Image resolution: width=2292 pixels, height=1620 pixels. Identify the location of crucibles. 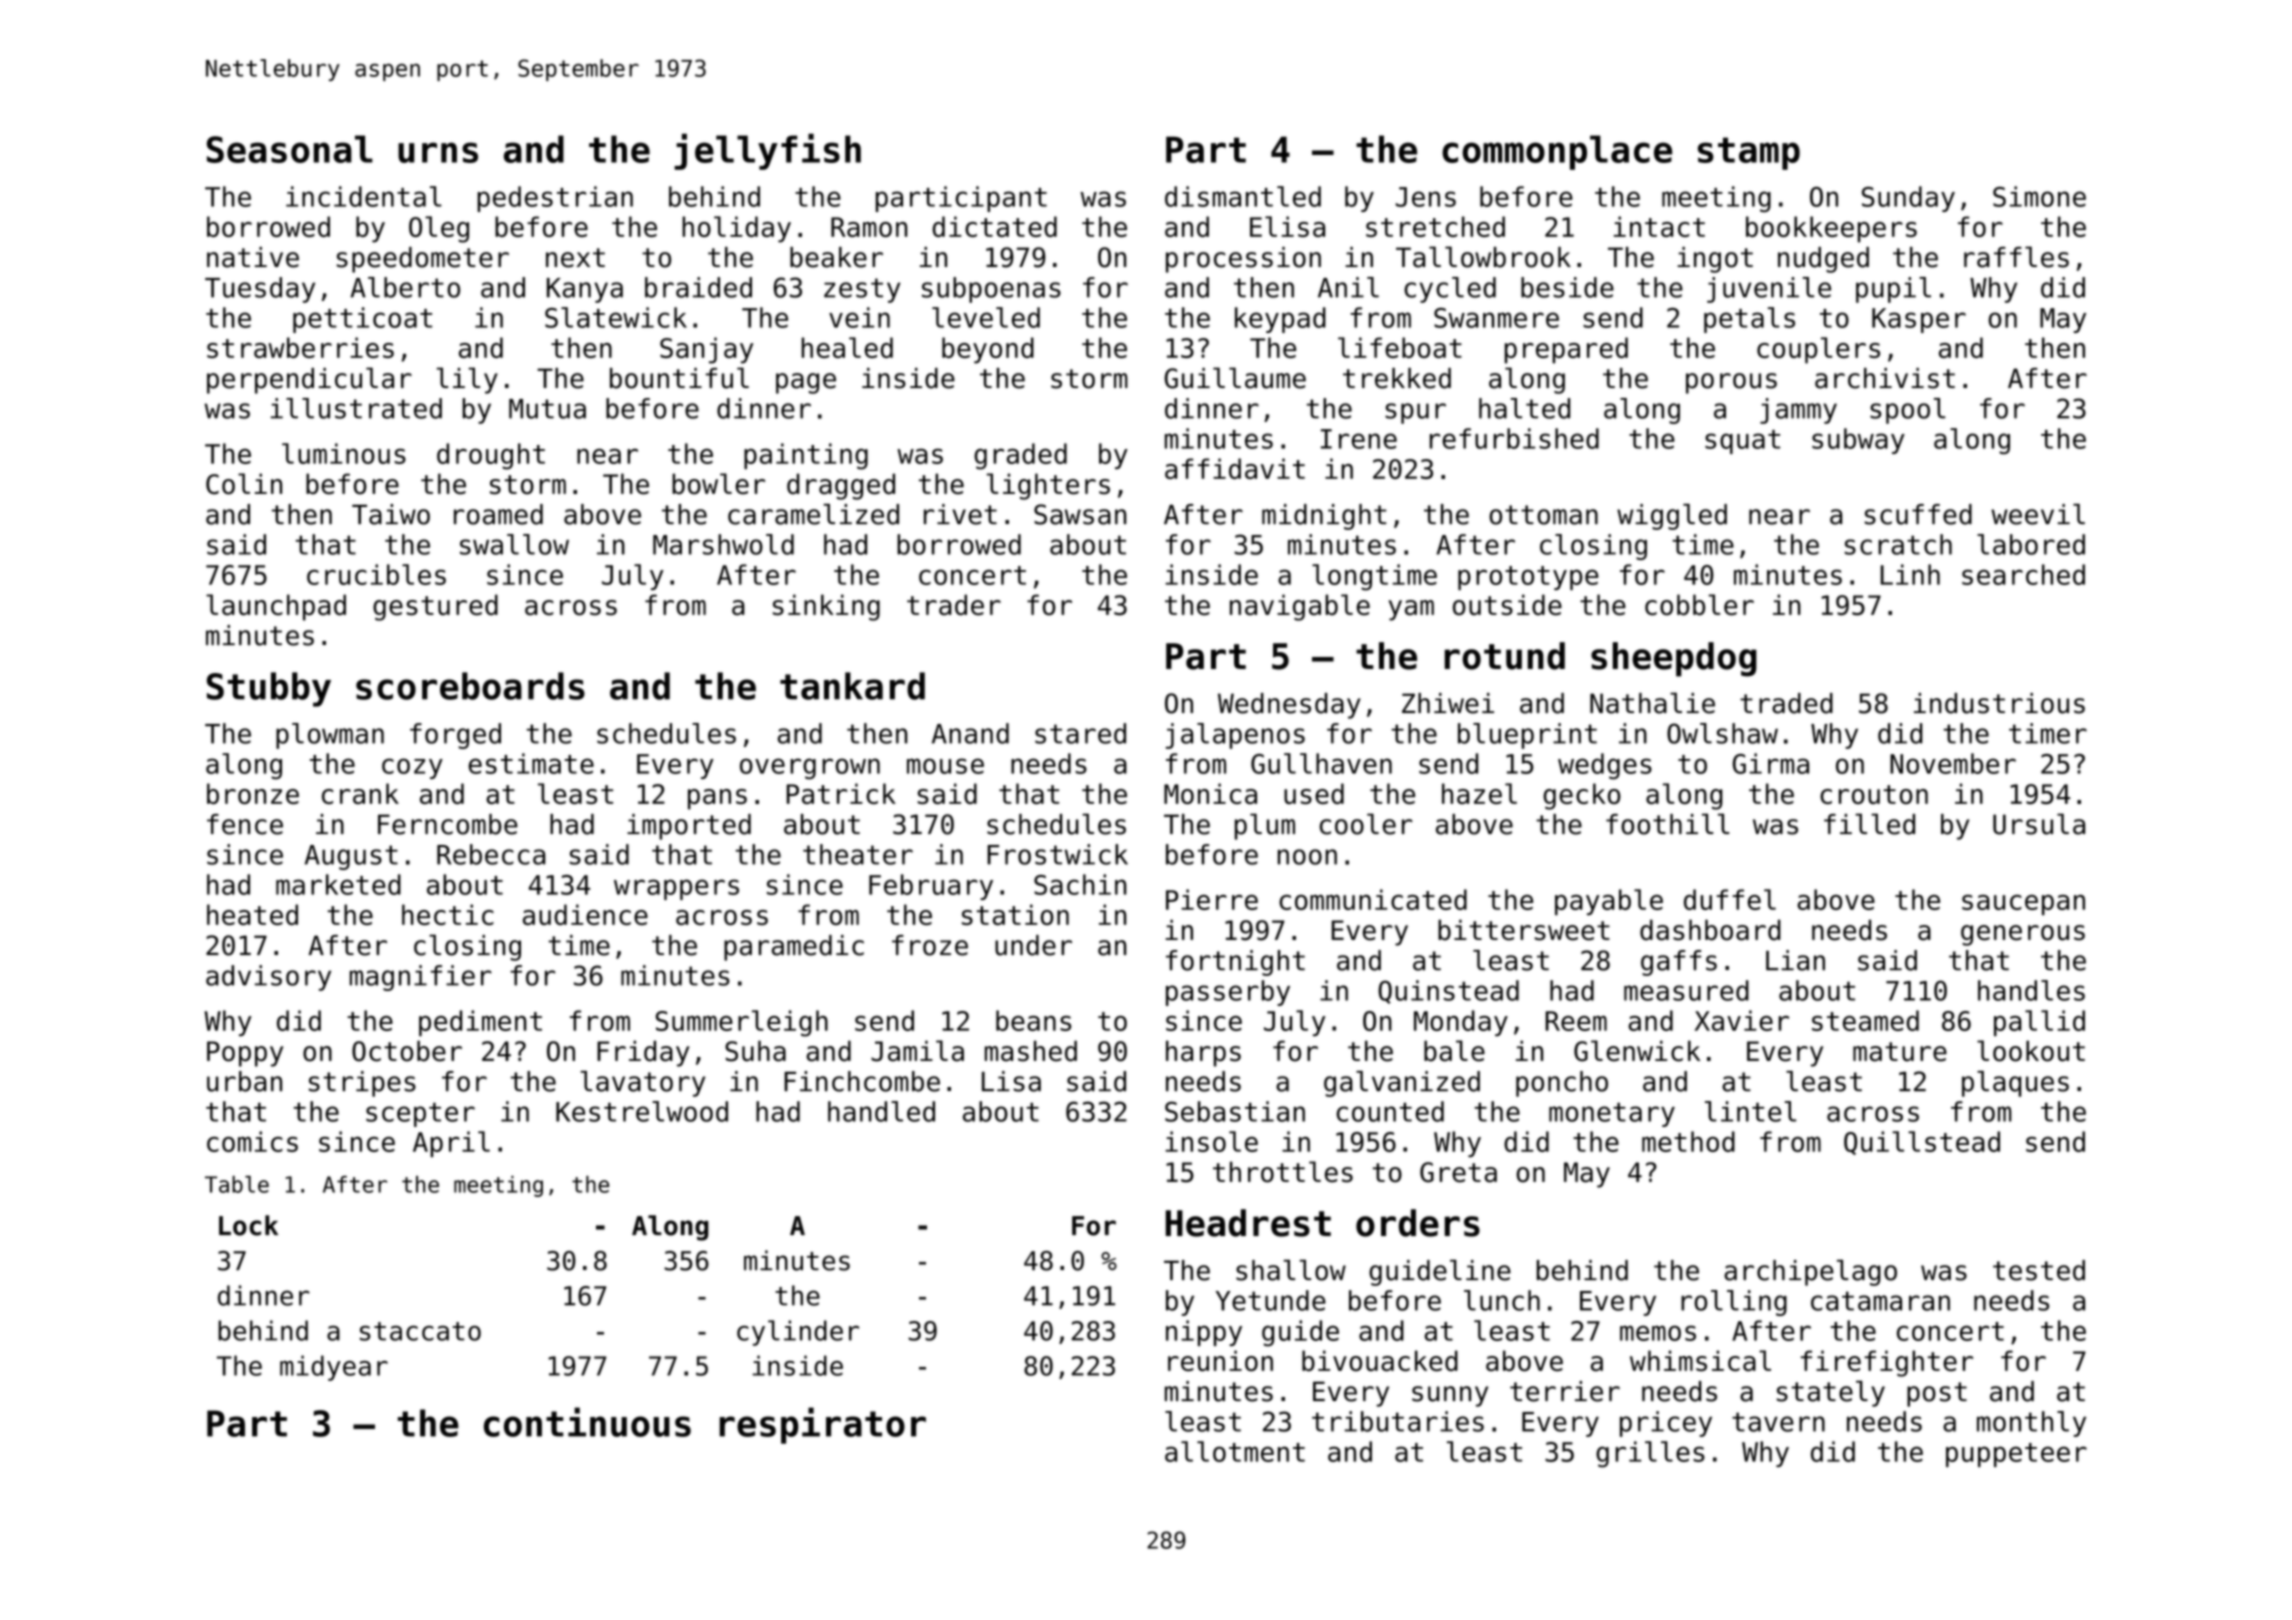
(376, 574).
